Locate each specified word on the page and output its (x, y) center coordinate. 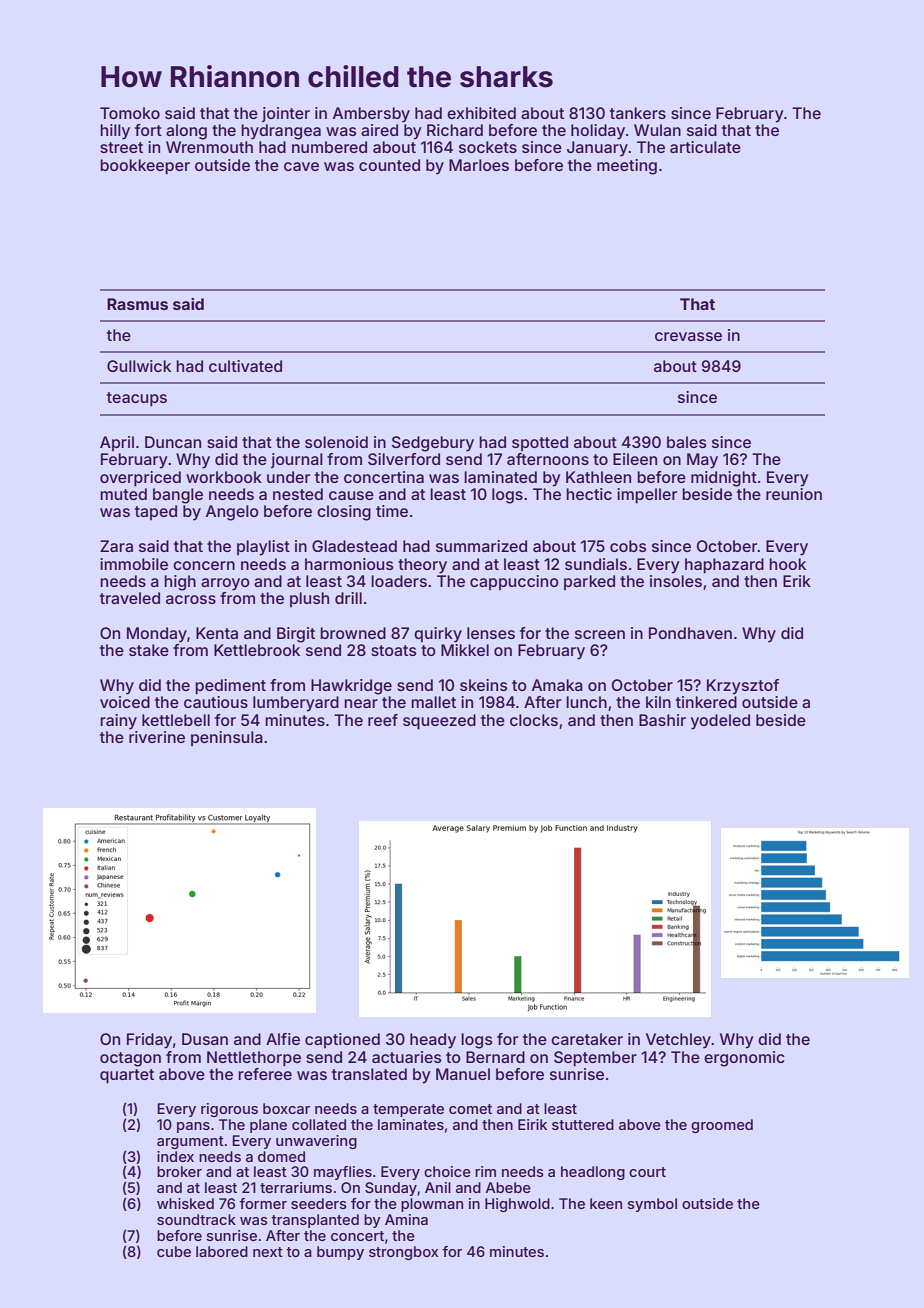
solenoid (336, 442)
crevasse (688, 336)
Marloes (479, 165)
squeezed (439, 722)
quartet (127, 1076)
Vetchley (678, 1041)
